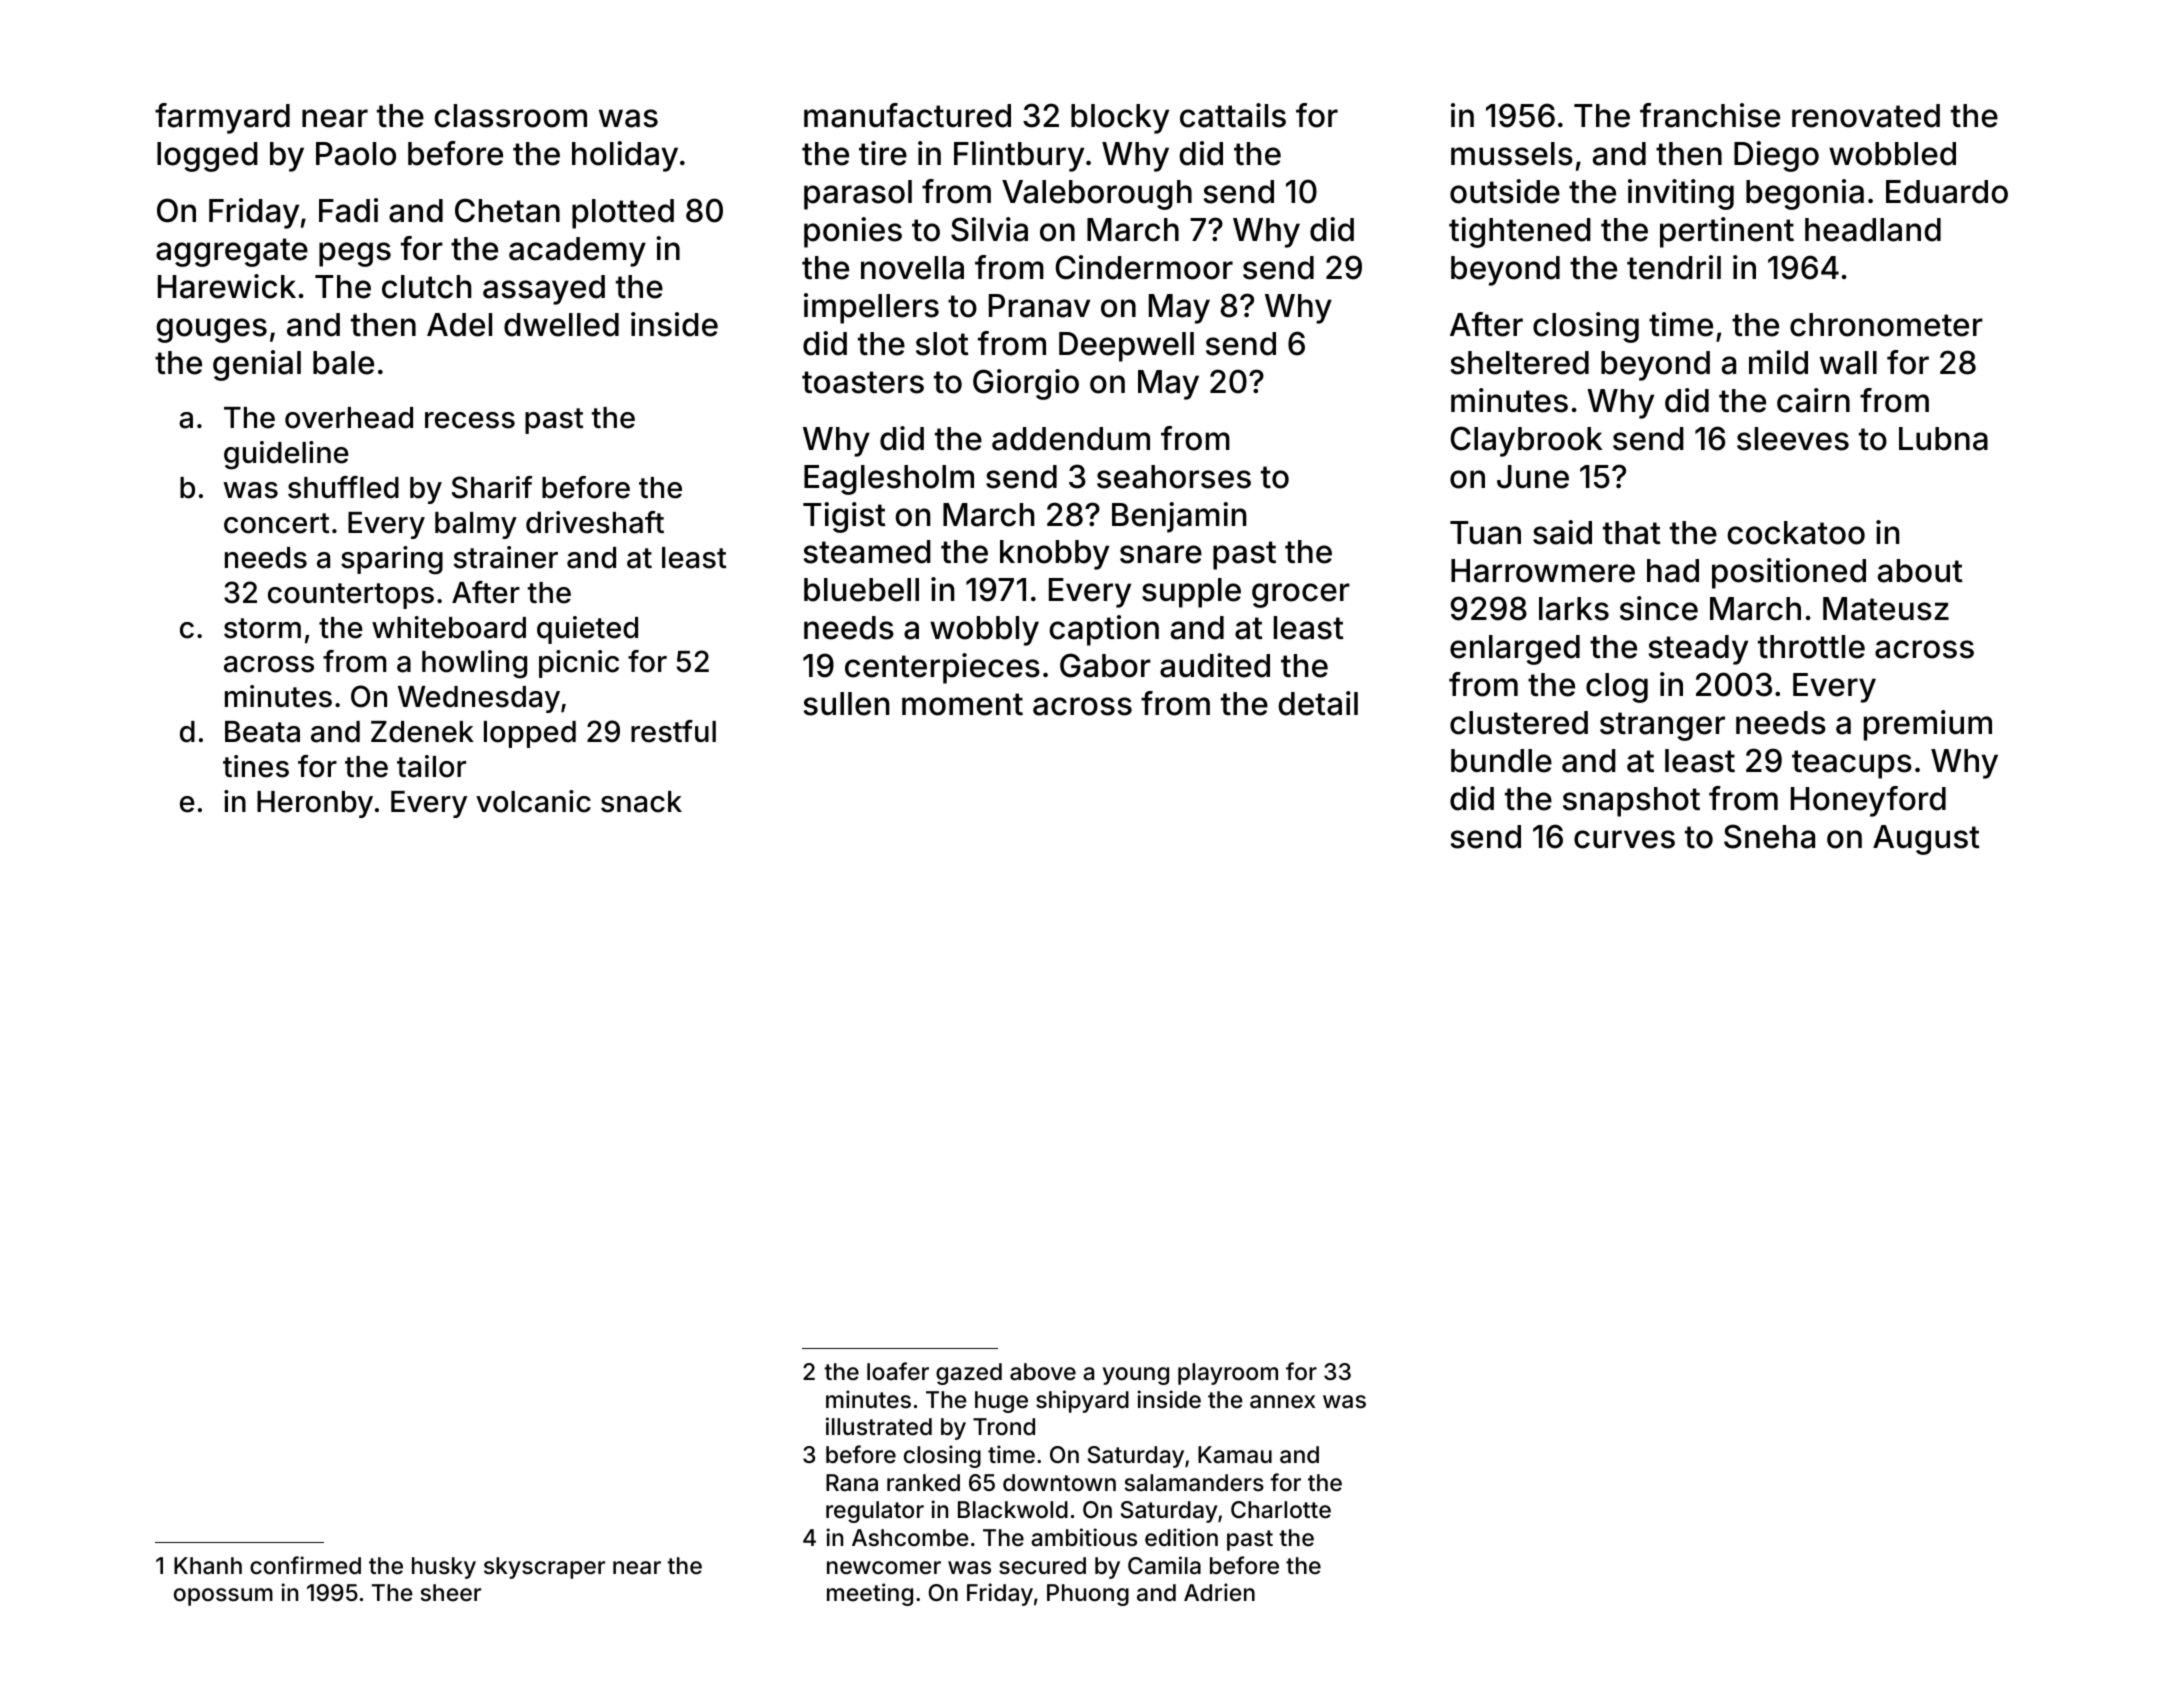 The width and height of the screenshot is (2178, 1683). I want to click on annex, so click(1282, 1402).
